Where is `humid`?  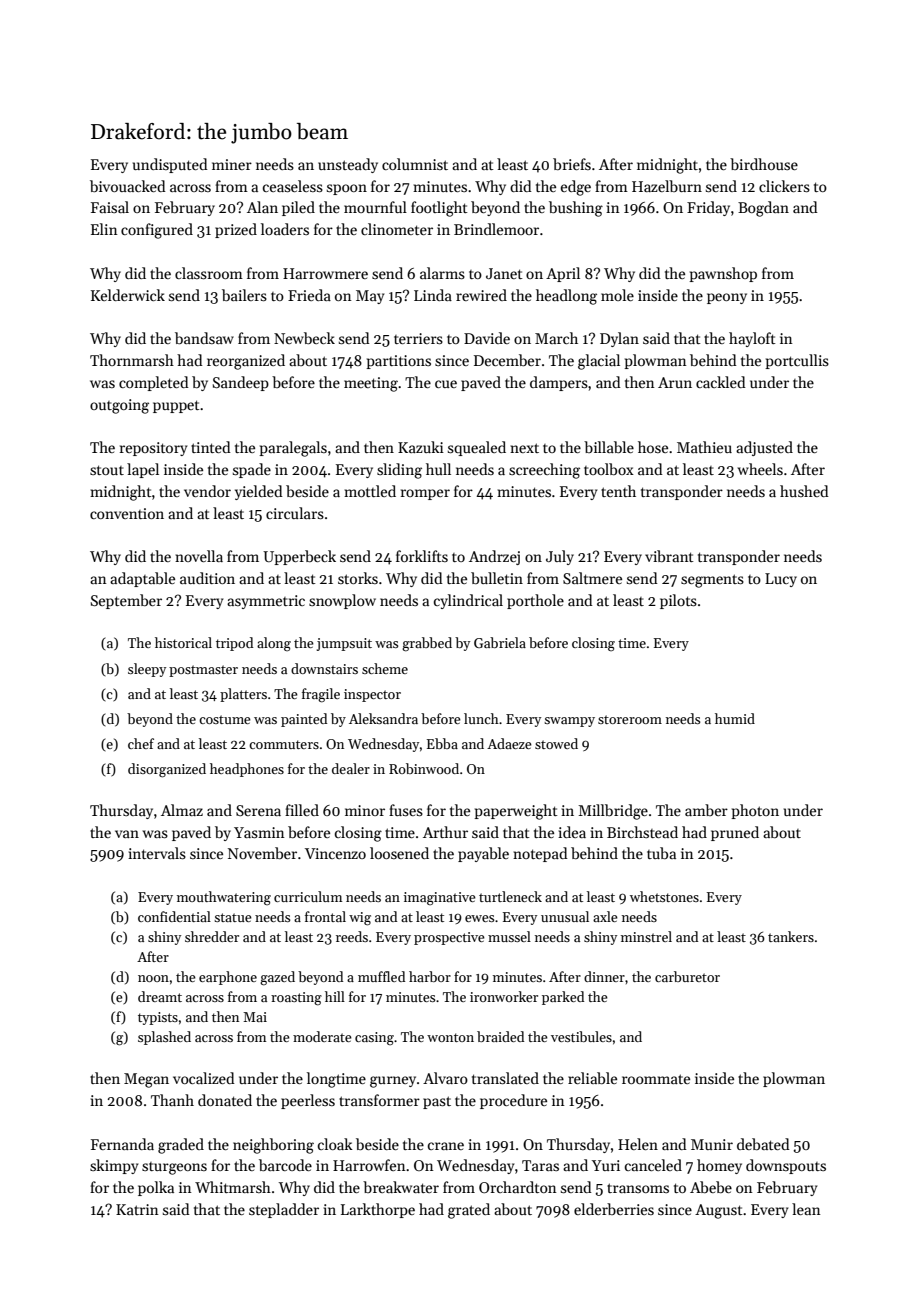 humid is located at coordinates (735, 718).
